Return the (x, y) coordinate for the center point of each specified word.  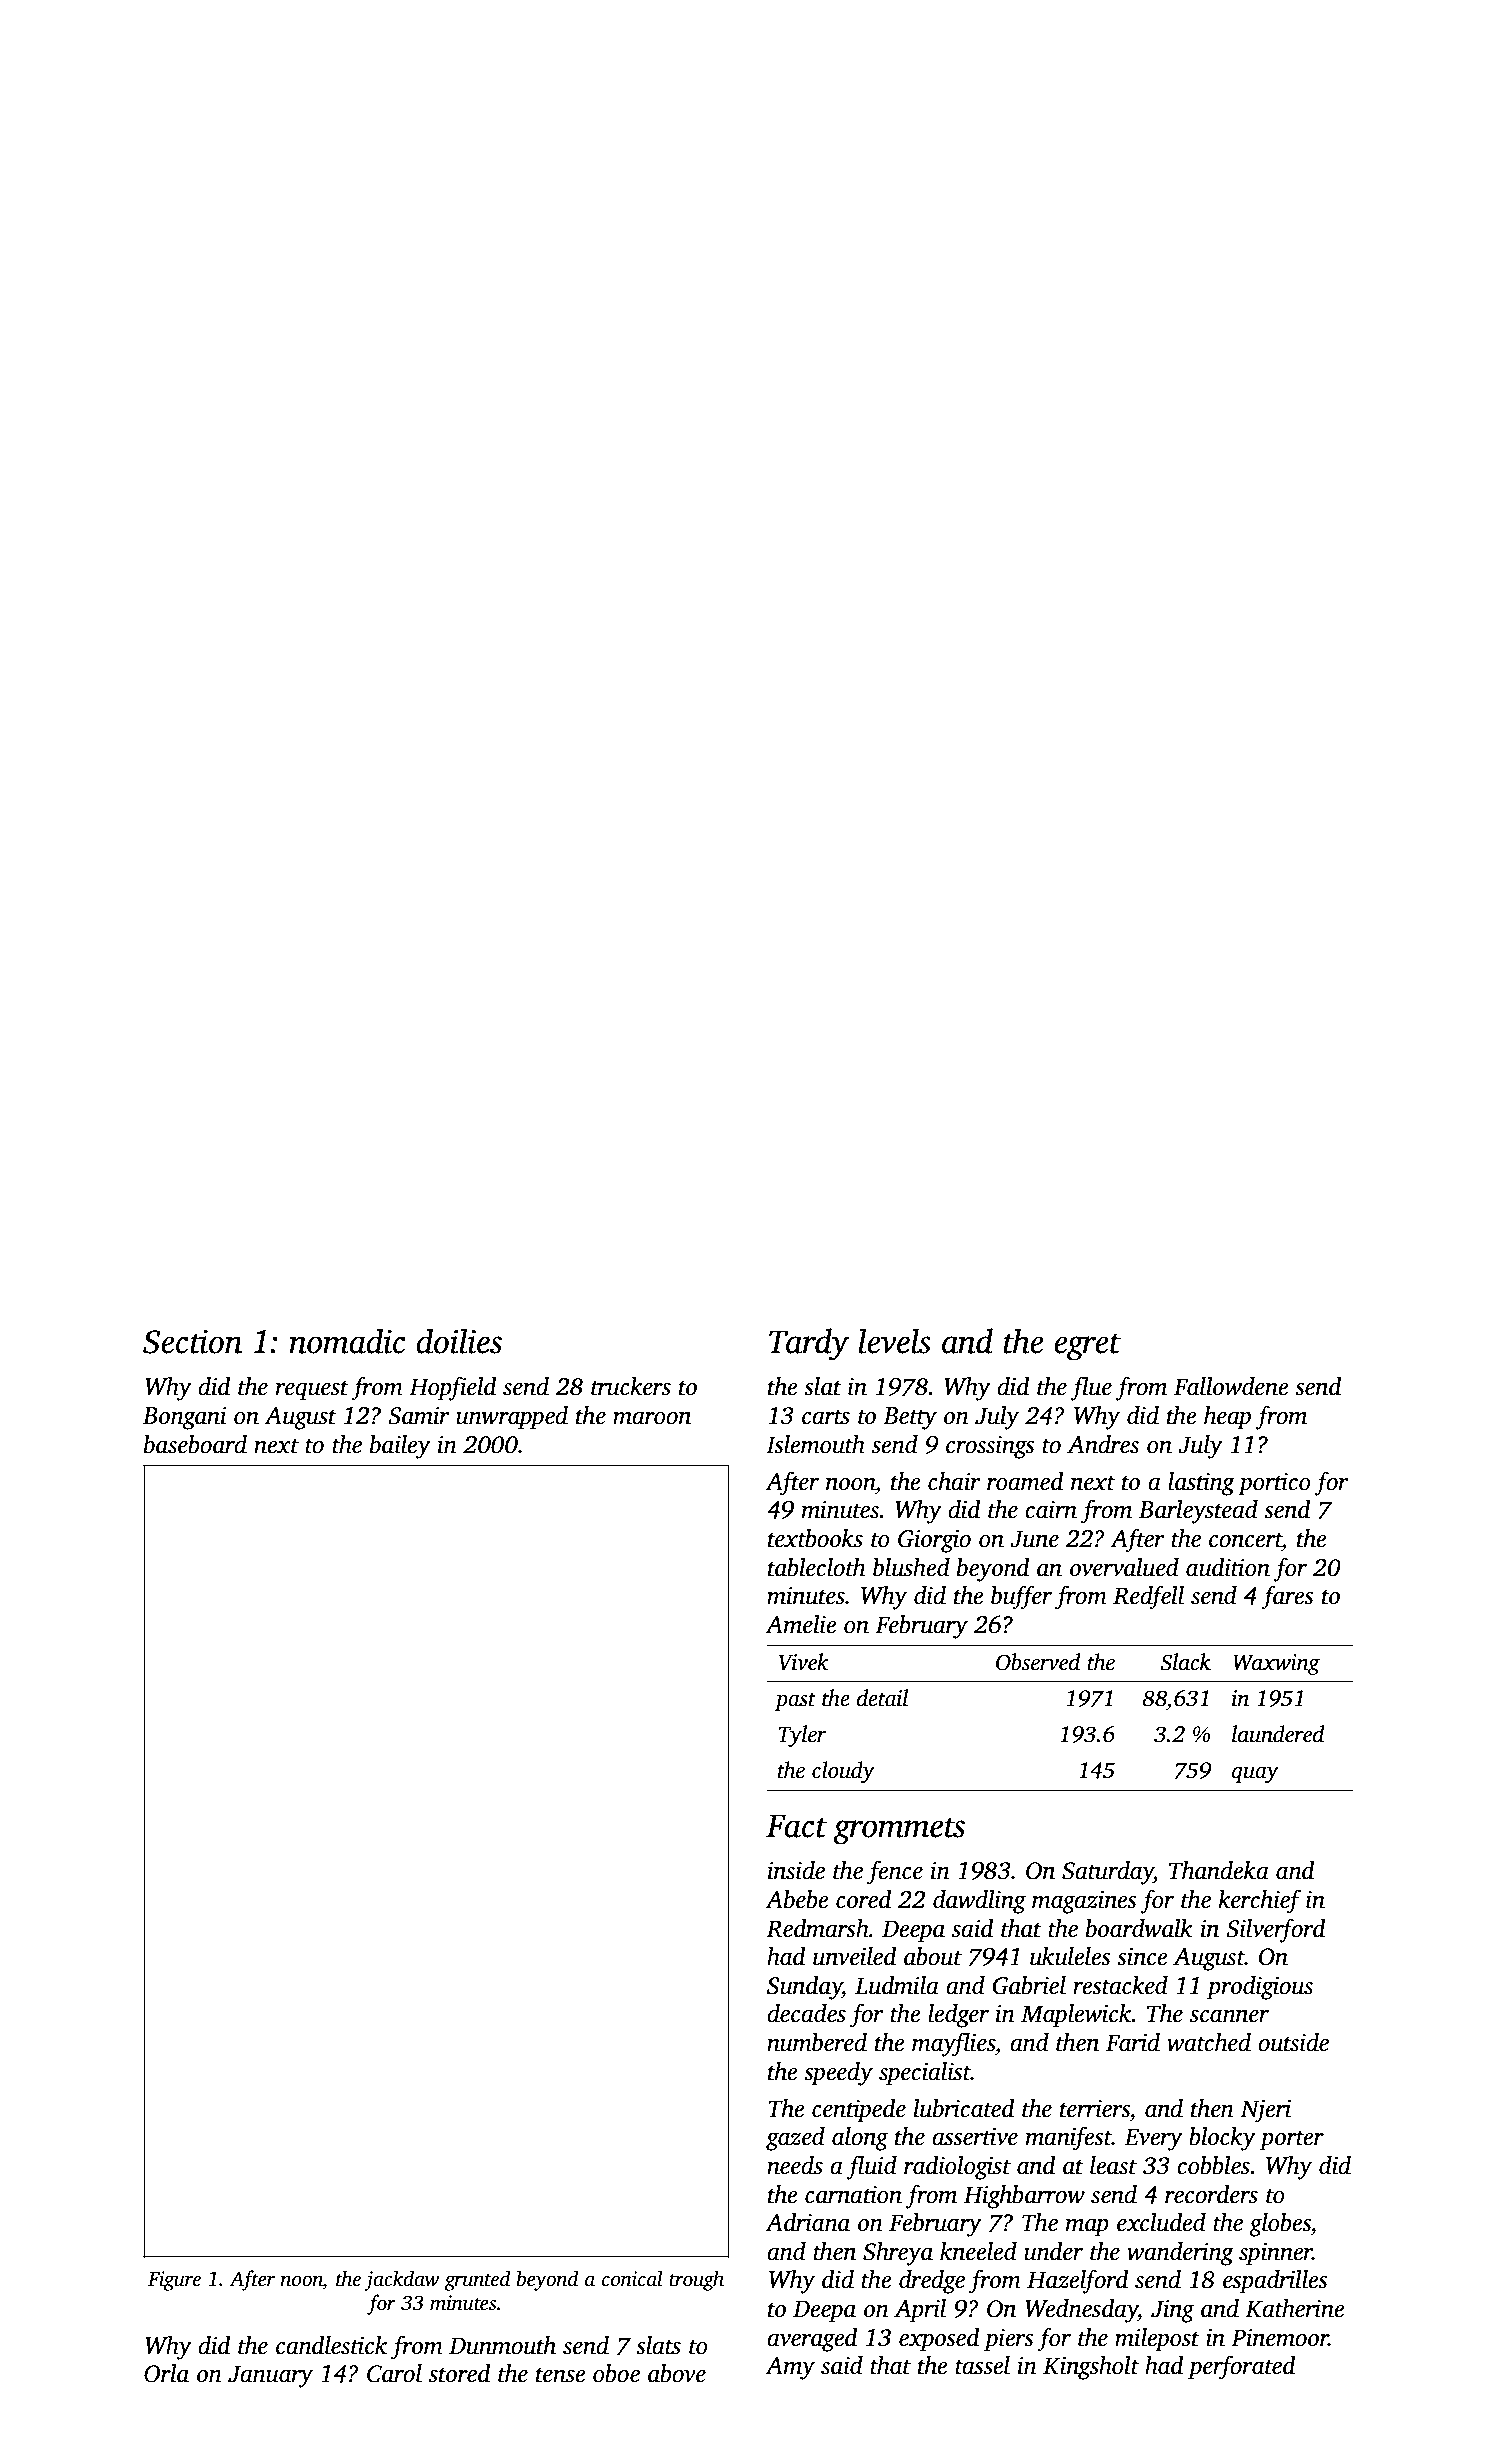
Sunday (804, 1988)
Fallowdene (1231, 1386)
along (860, 2139)
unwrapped (512, 1418)
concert (1245, 1540)
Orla (166, 2373)
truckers (631, 1386)
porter (1292, 2140)
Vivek (804, 1662)
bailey (400, 1447)
